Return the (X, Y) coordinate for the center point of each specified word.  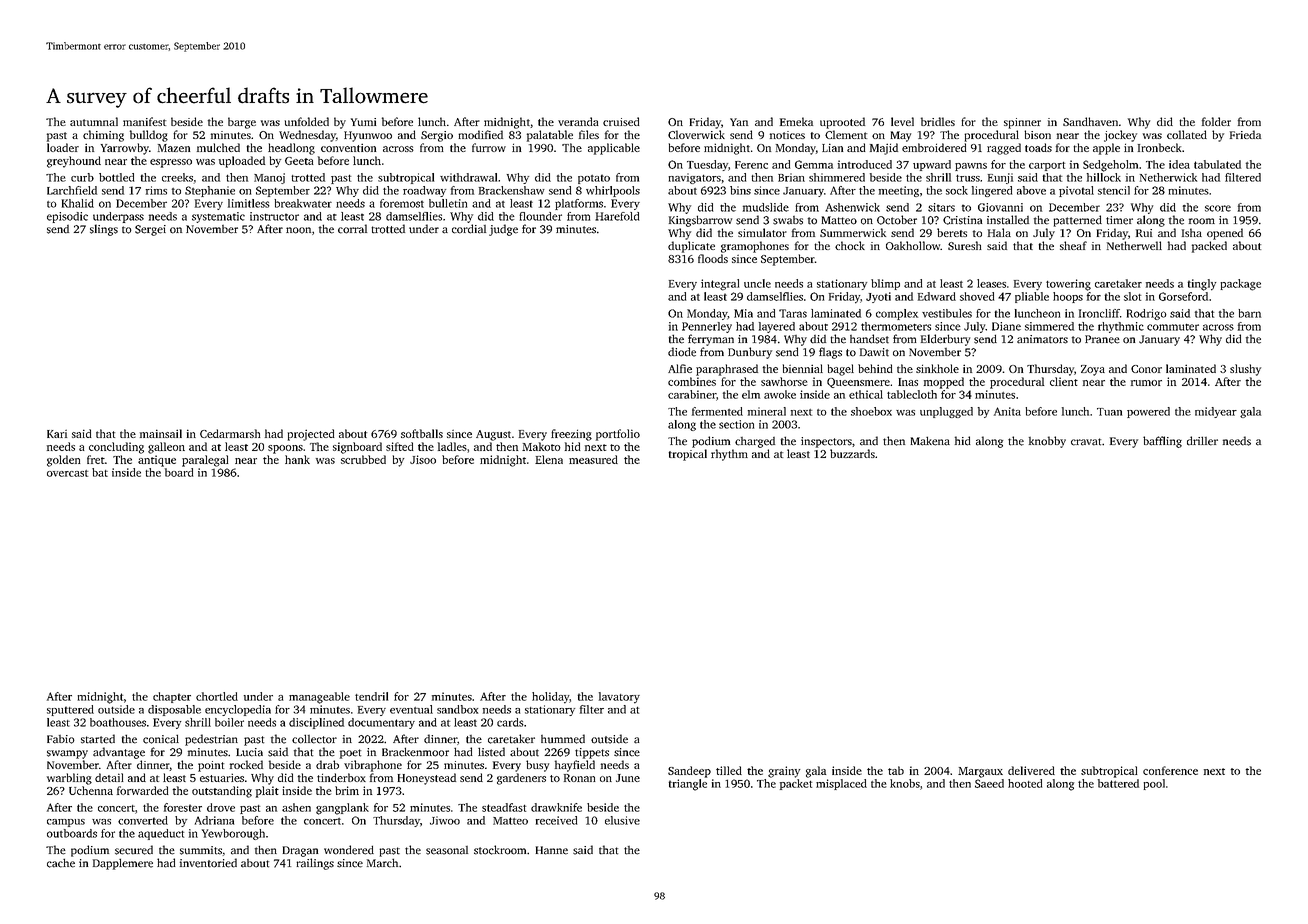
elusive (622, 820)
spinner (1022, 123)
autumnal (94, 121)
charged (755, 442)
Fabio (61, 739)
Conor (1146, 369)
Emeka (796, 121)
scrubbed (363, 459)
